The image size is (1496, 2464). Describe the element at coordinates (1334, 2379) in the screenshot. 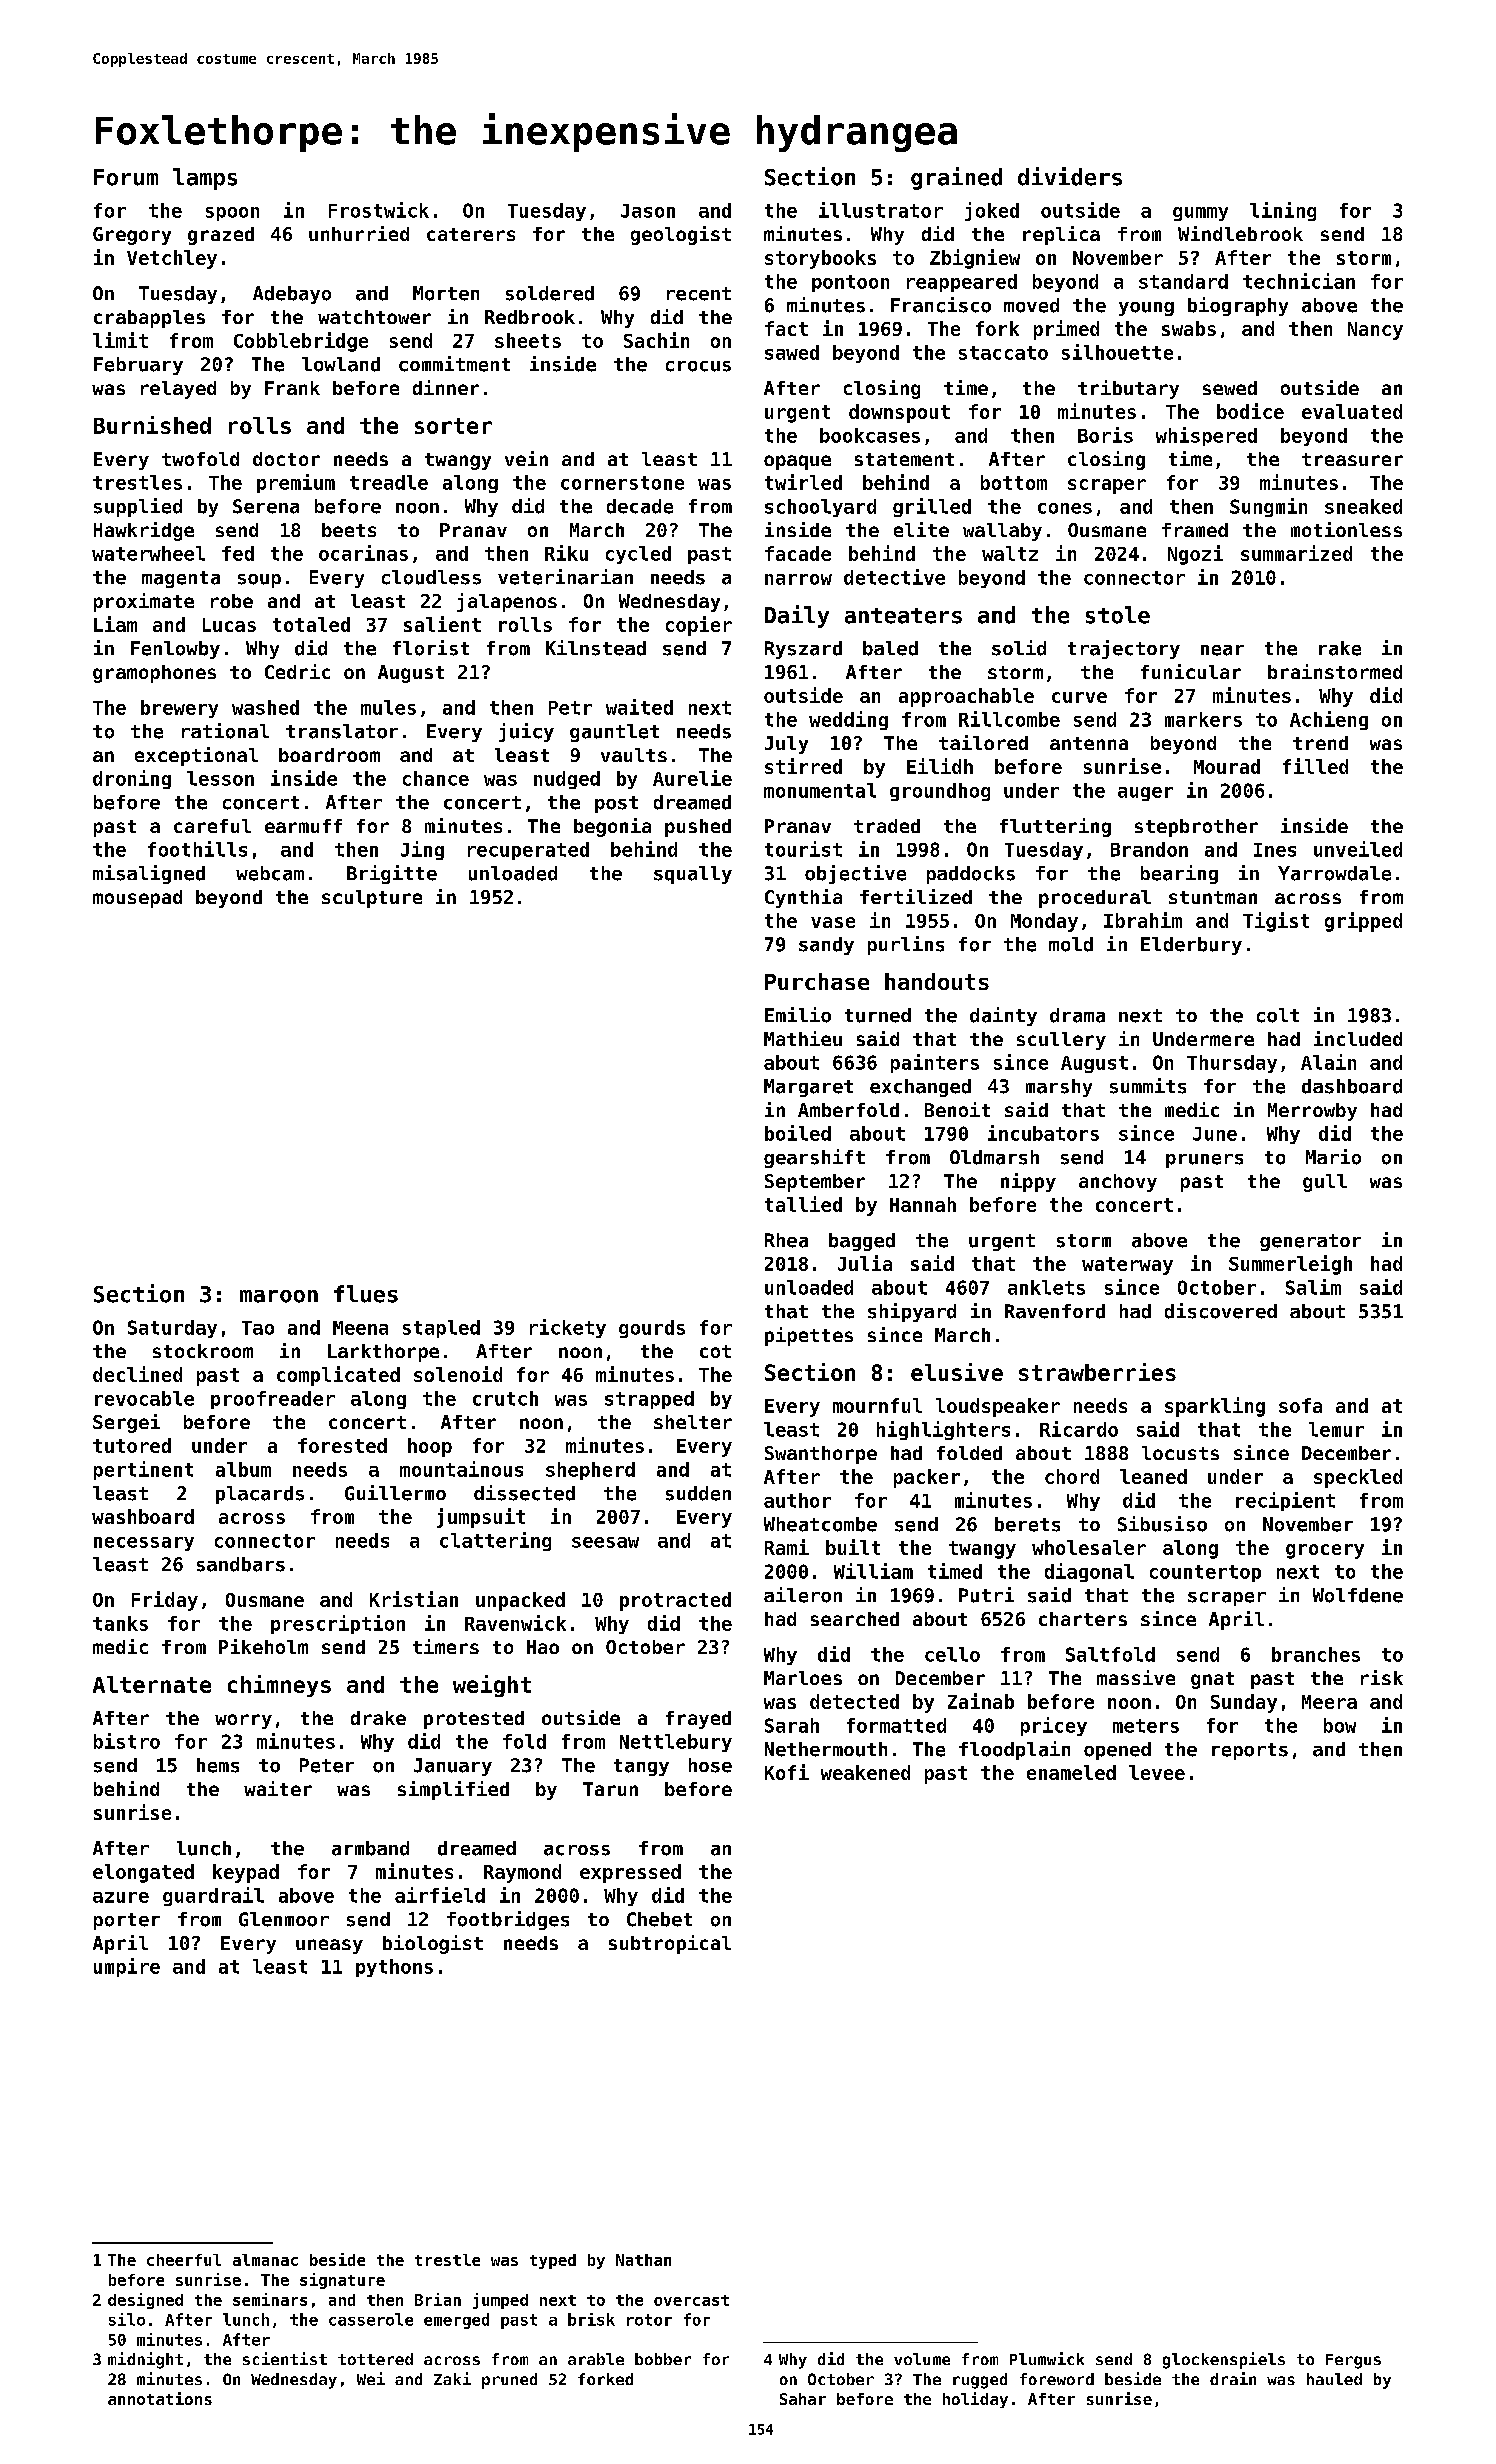

I see `hauled` at that location.
